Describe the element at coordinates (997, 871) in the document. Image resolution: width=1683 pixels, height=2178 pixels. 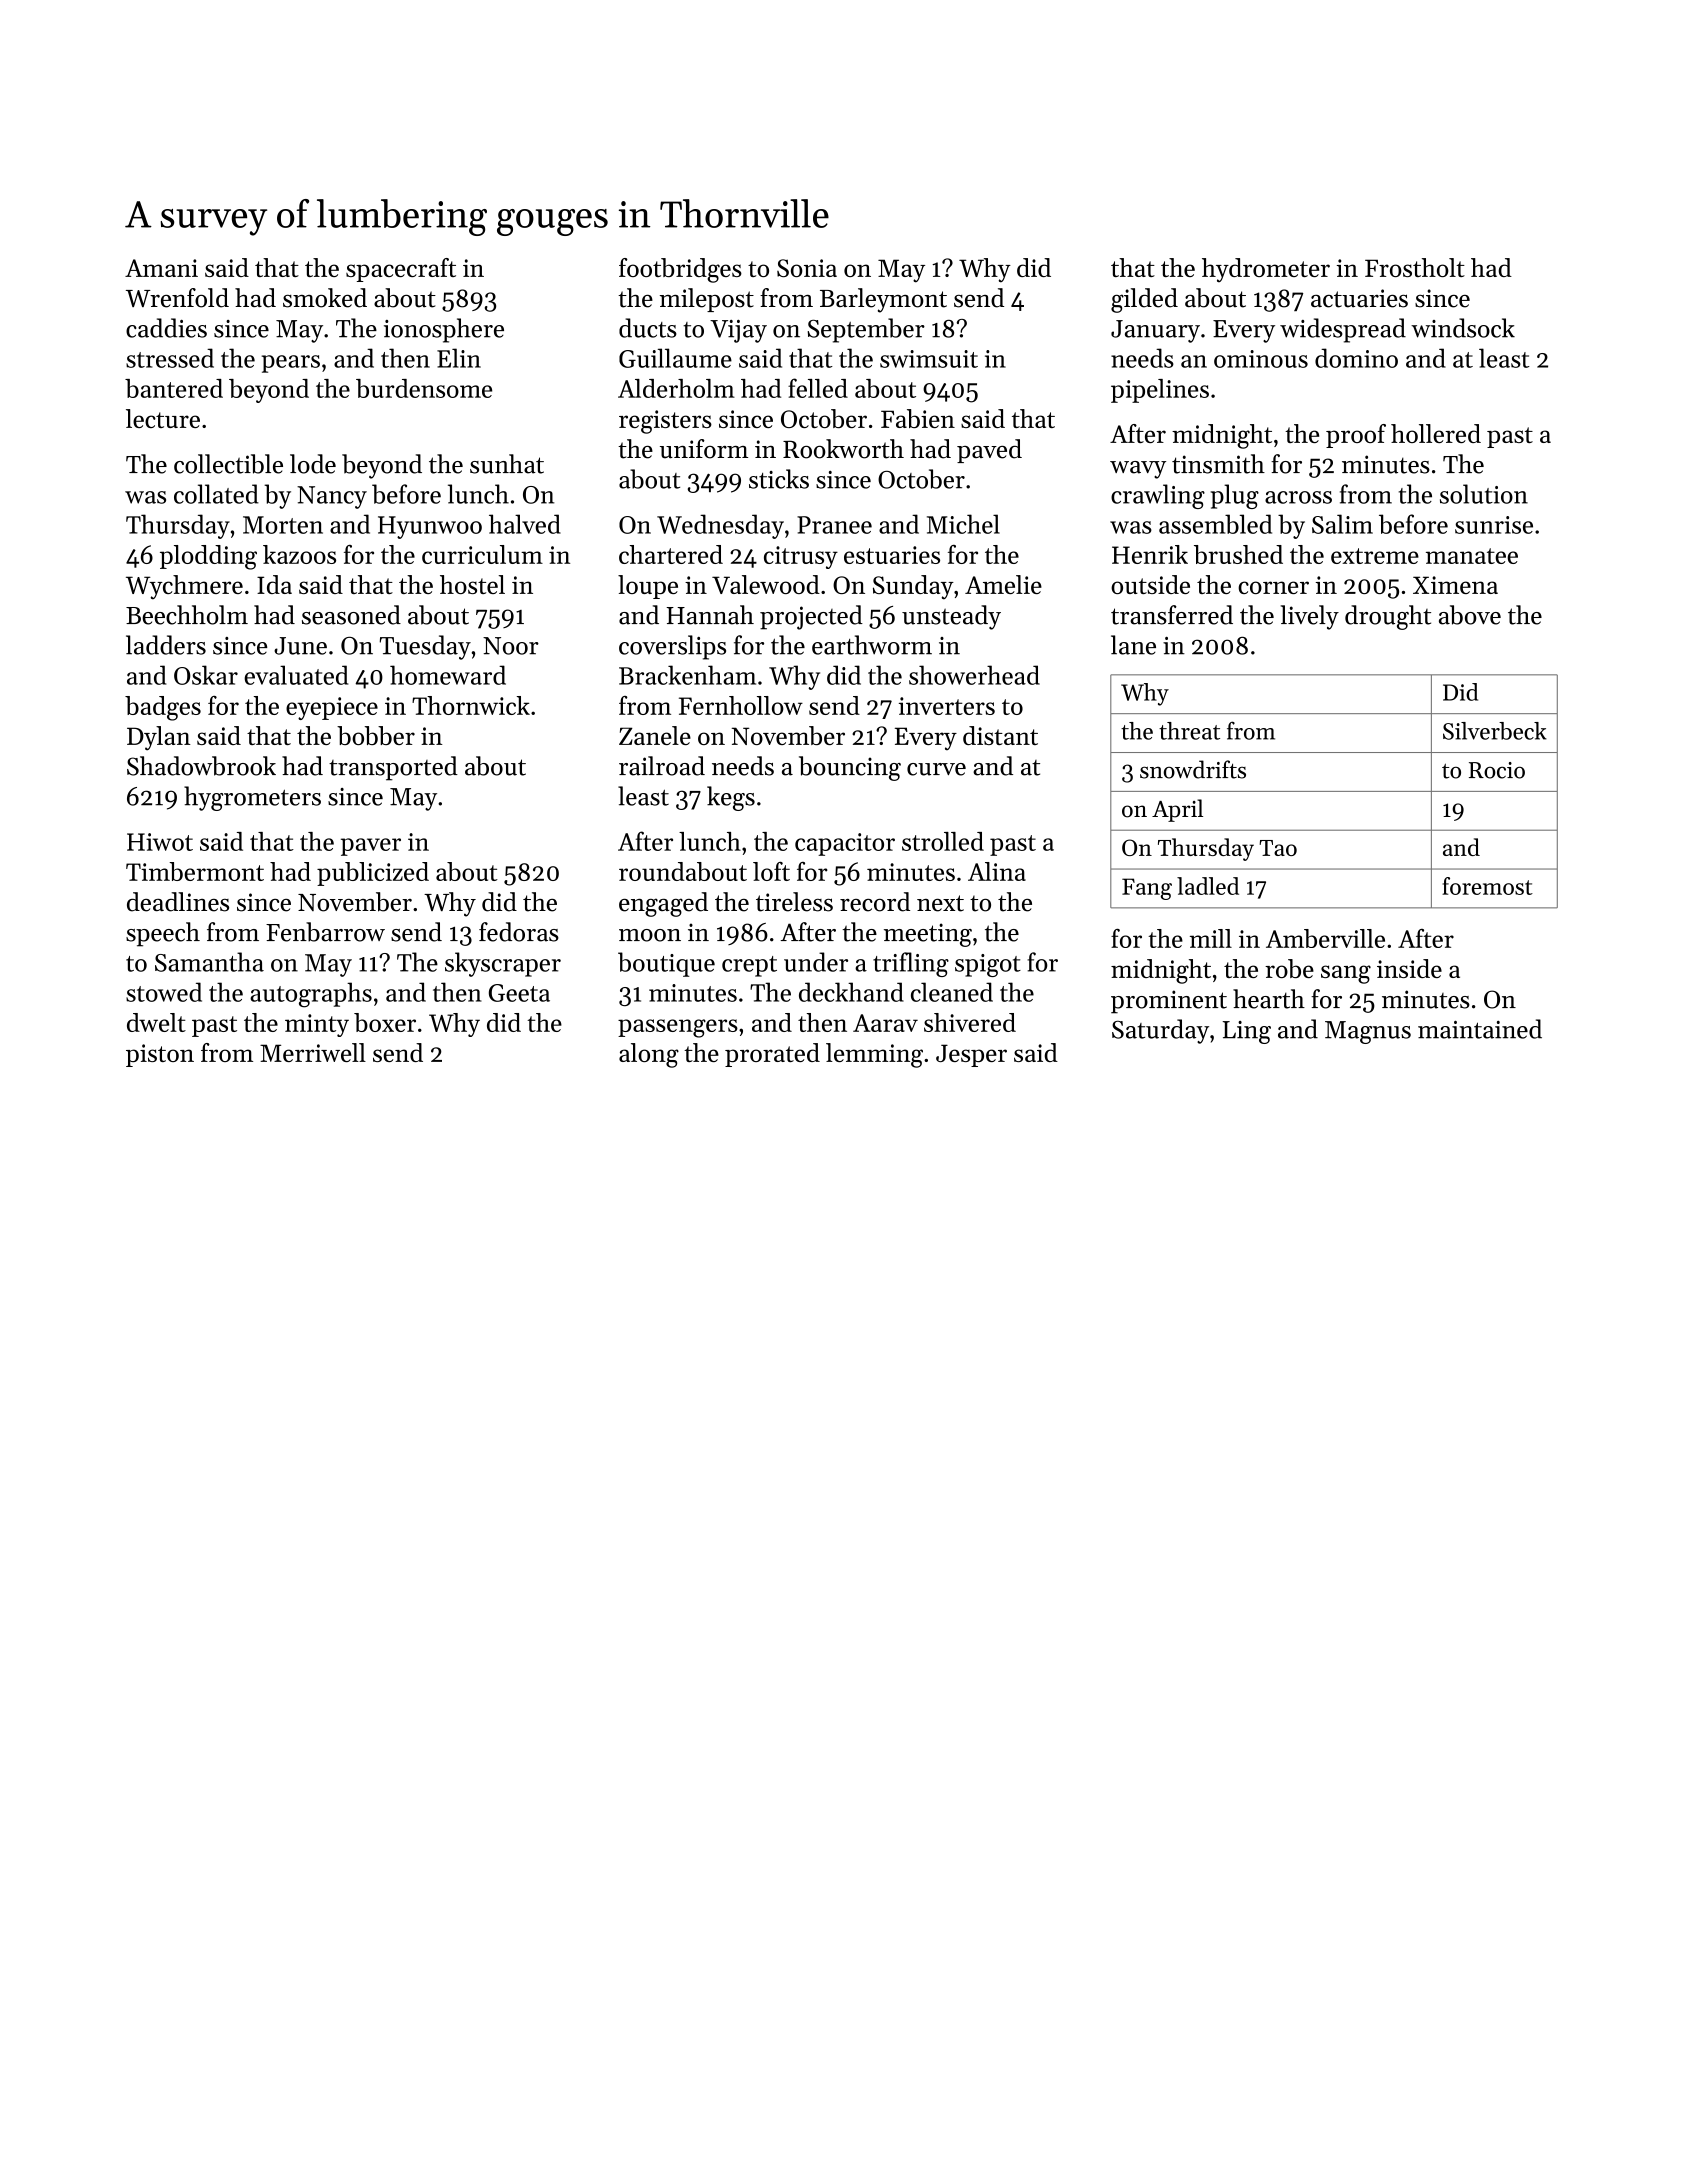
I see `Alina` at that location.
